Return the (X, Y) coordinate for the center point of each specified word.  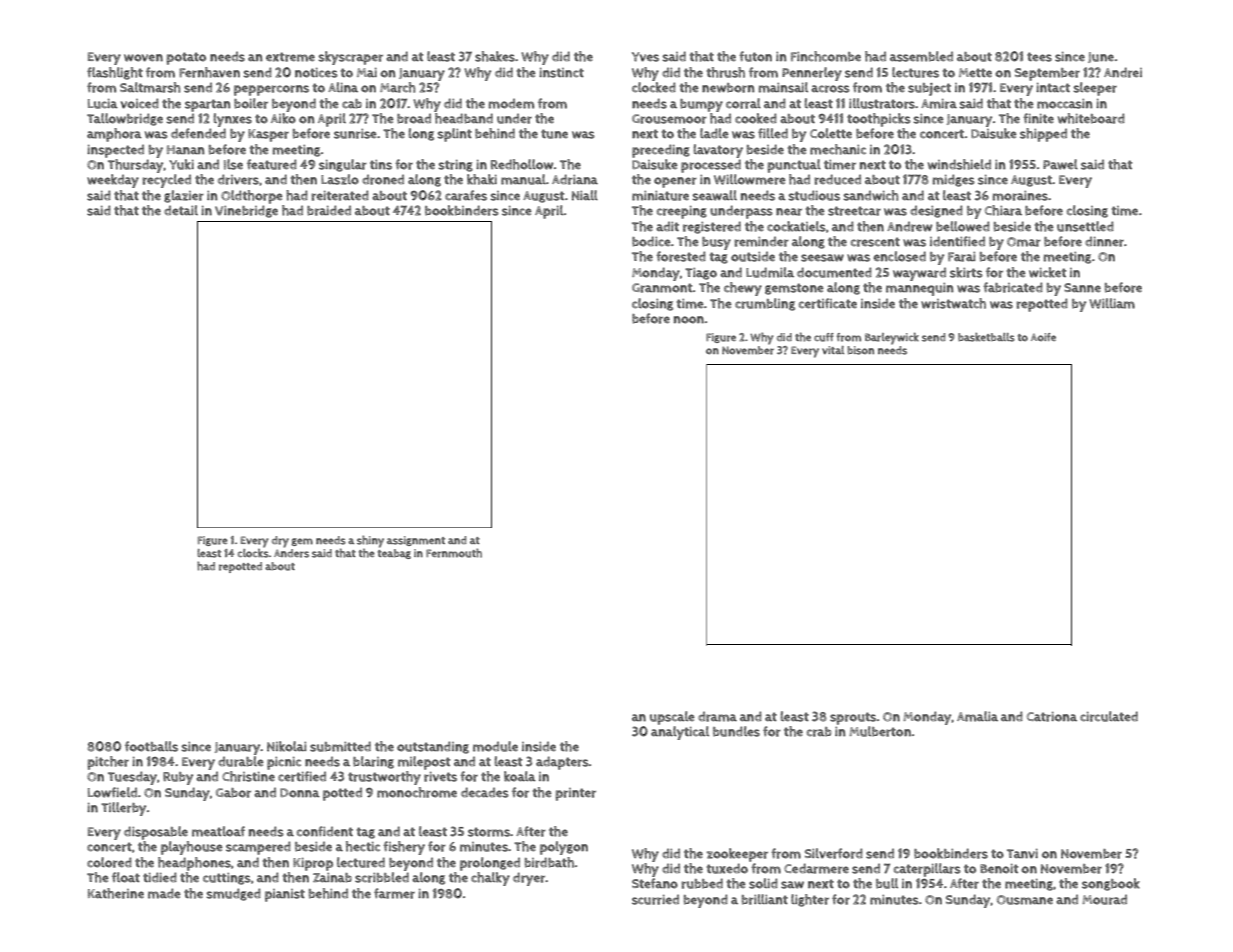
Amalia (977, 716)
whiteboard (1091, 118)
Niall (585, 195)
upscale (672, 718)
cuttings (227, 879)
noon (689, 320)
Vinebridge (246, 211)
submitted (340, 746)
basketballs (986, 337)
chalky (490, 879)
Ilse (233, 164)
